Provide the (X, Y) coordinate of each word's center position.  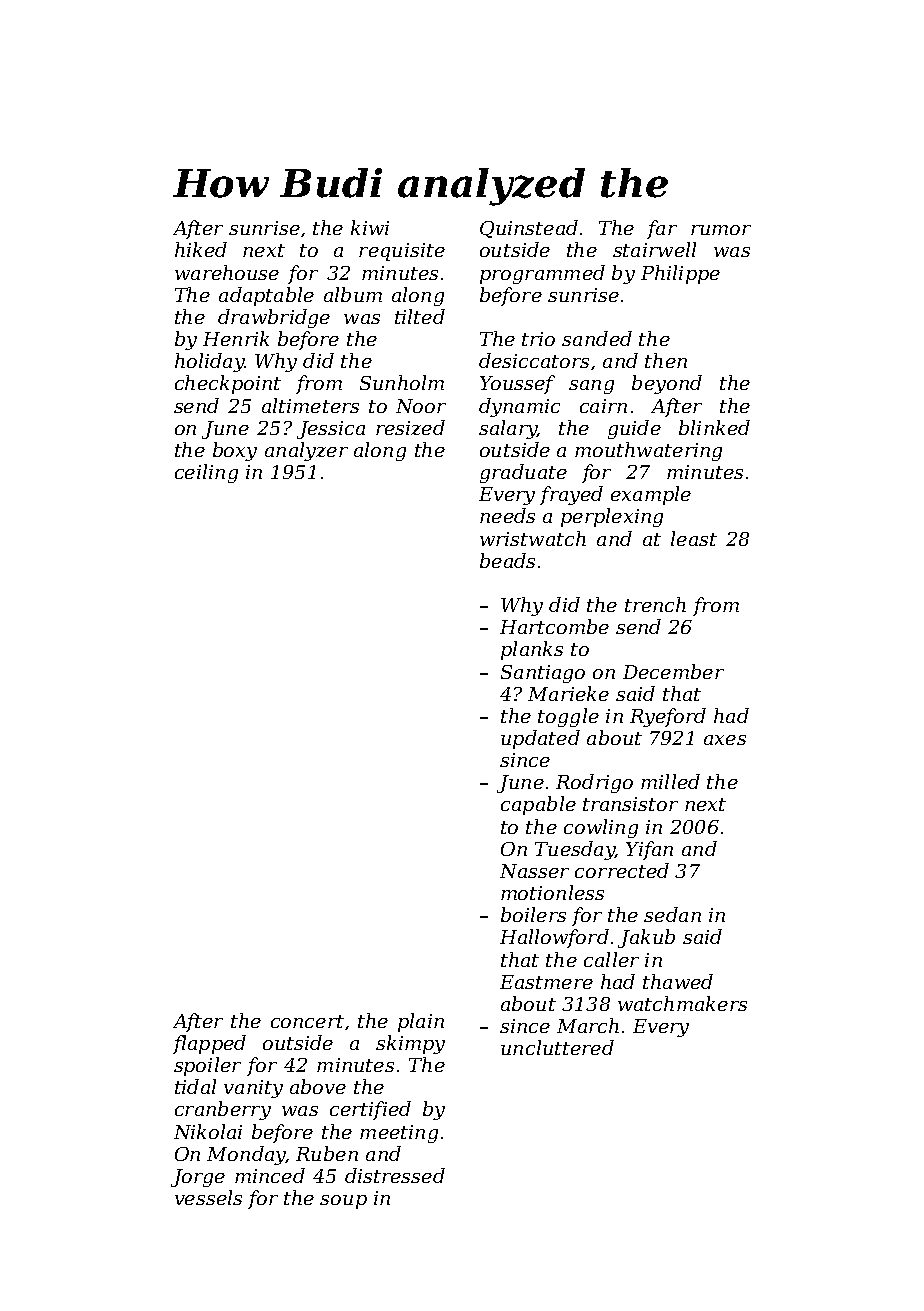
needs (507, 515)
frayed (571, 495)
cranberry (223, 1110)
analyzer (306, 451)
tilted (420, 316)
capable (538, 805)
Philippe (680, 274)
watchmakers (682, 1003)
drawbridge (274, 318)
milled (670, 781)
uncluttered (557, 1047)
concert (307, 1021)
